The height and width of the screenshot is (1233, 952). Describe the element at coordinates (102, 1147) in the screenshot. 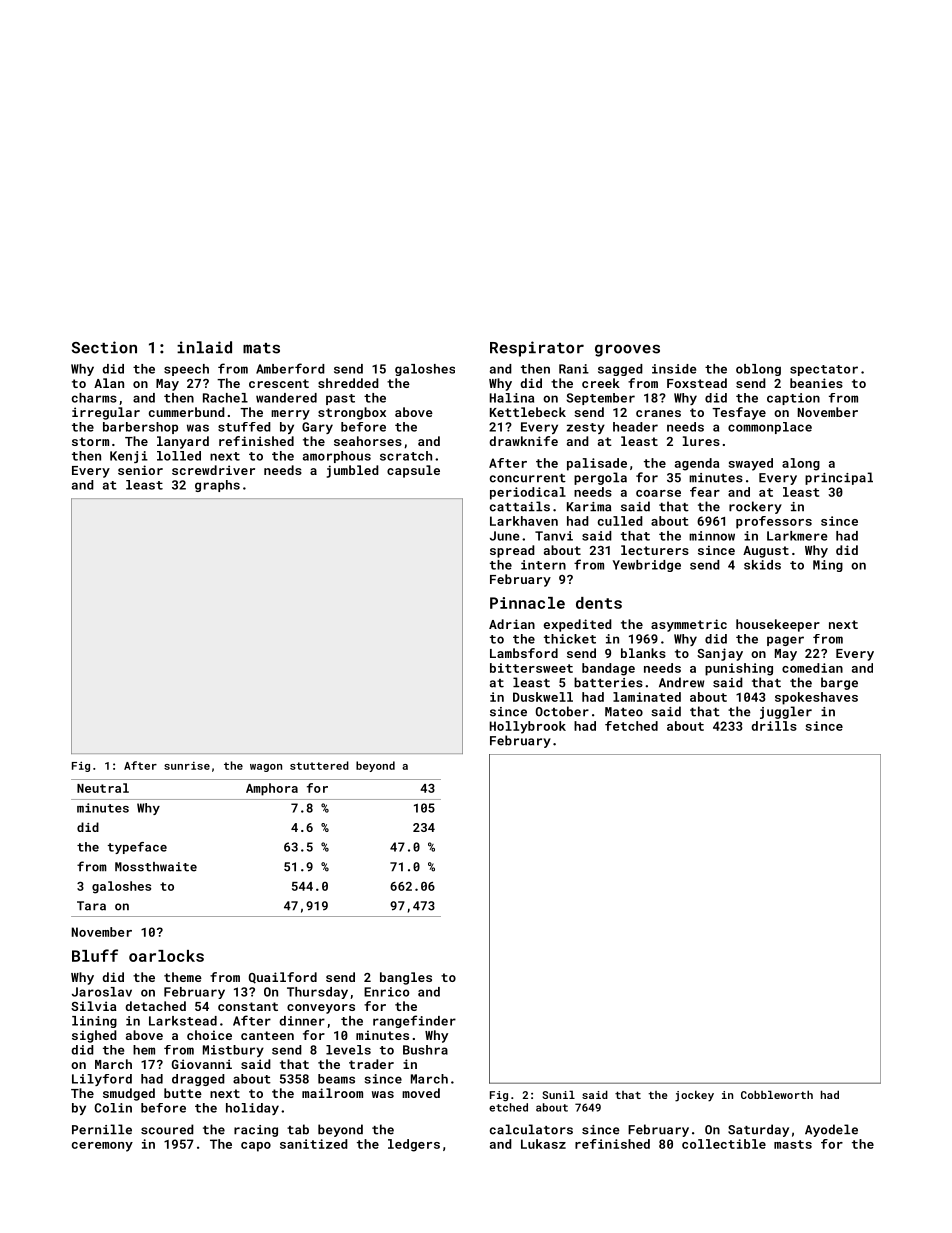

I see `ceremony` at that location.
